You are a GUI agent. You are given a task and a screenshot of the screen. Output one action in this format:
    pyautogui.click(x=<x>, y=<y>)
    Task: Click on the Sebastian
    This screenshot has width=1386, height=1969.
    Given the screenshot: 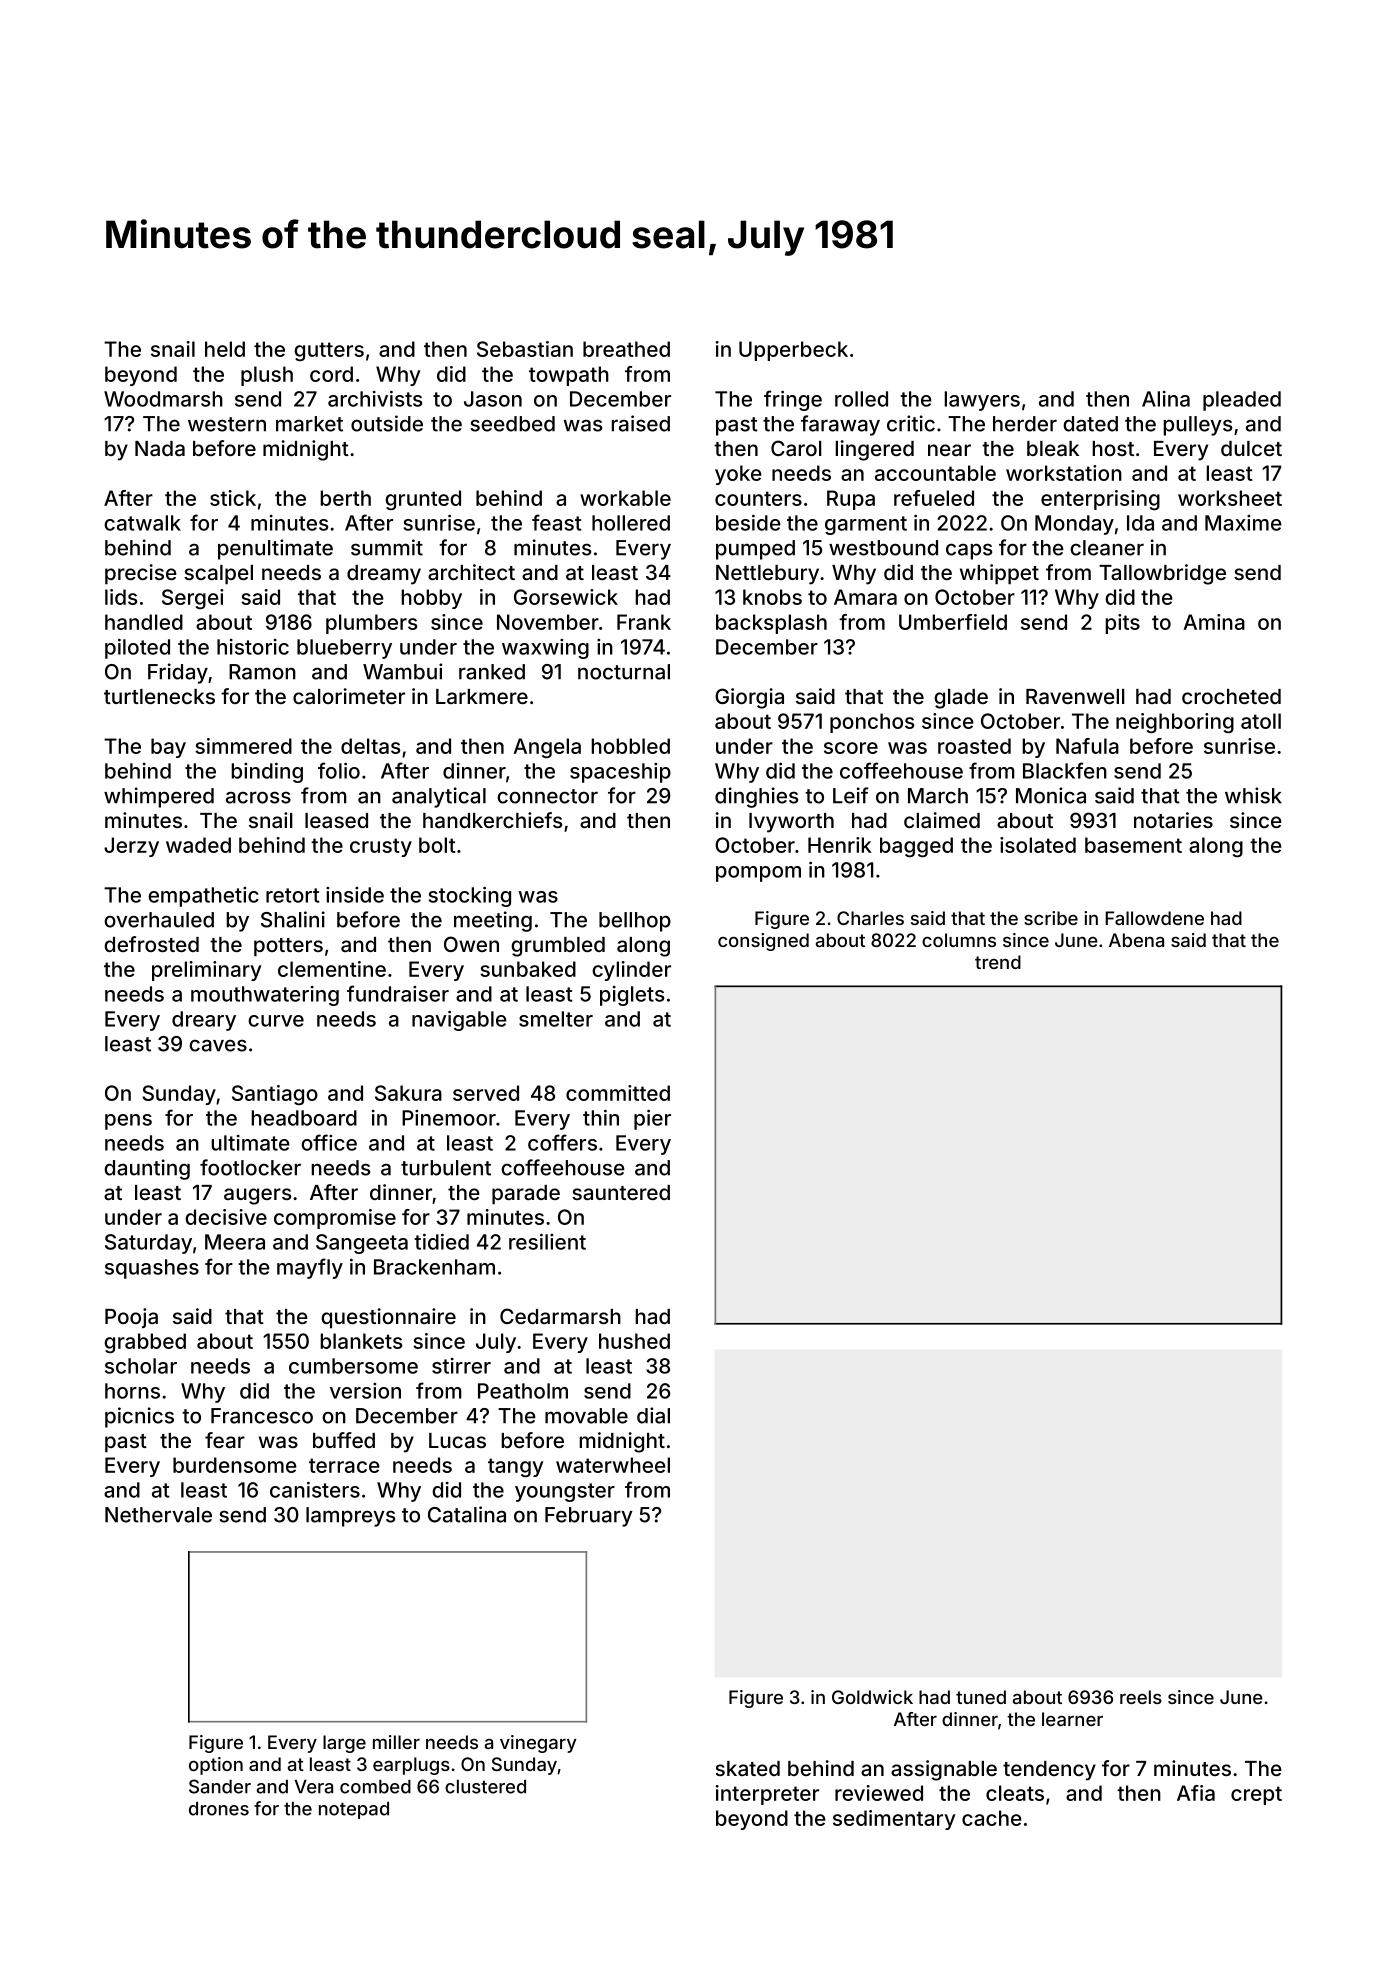 What is the action you would take?
    pyautogui.click(x=525, y=349)
